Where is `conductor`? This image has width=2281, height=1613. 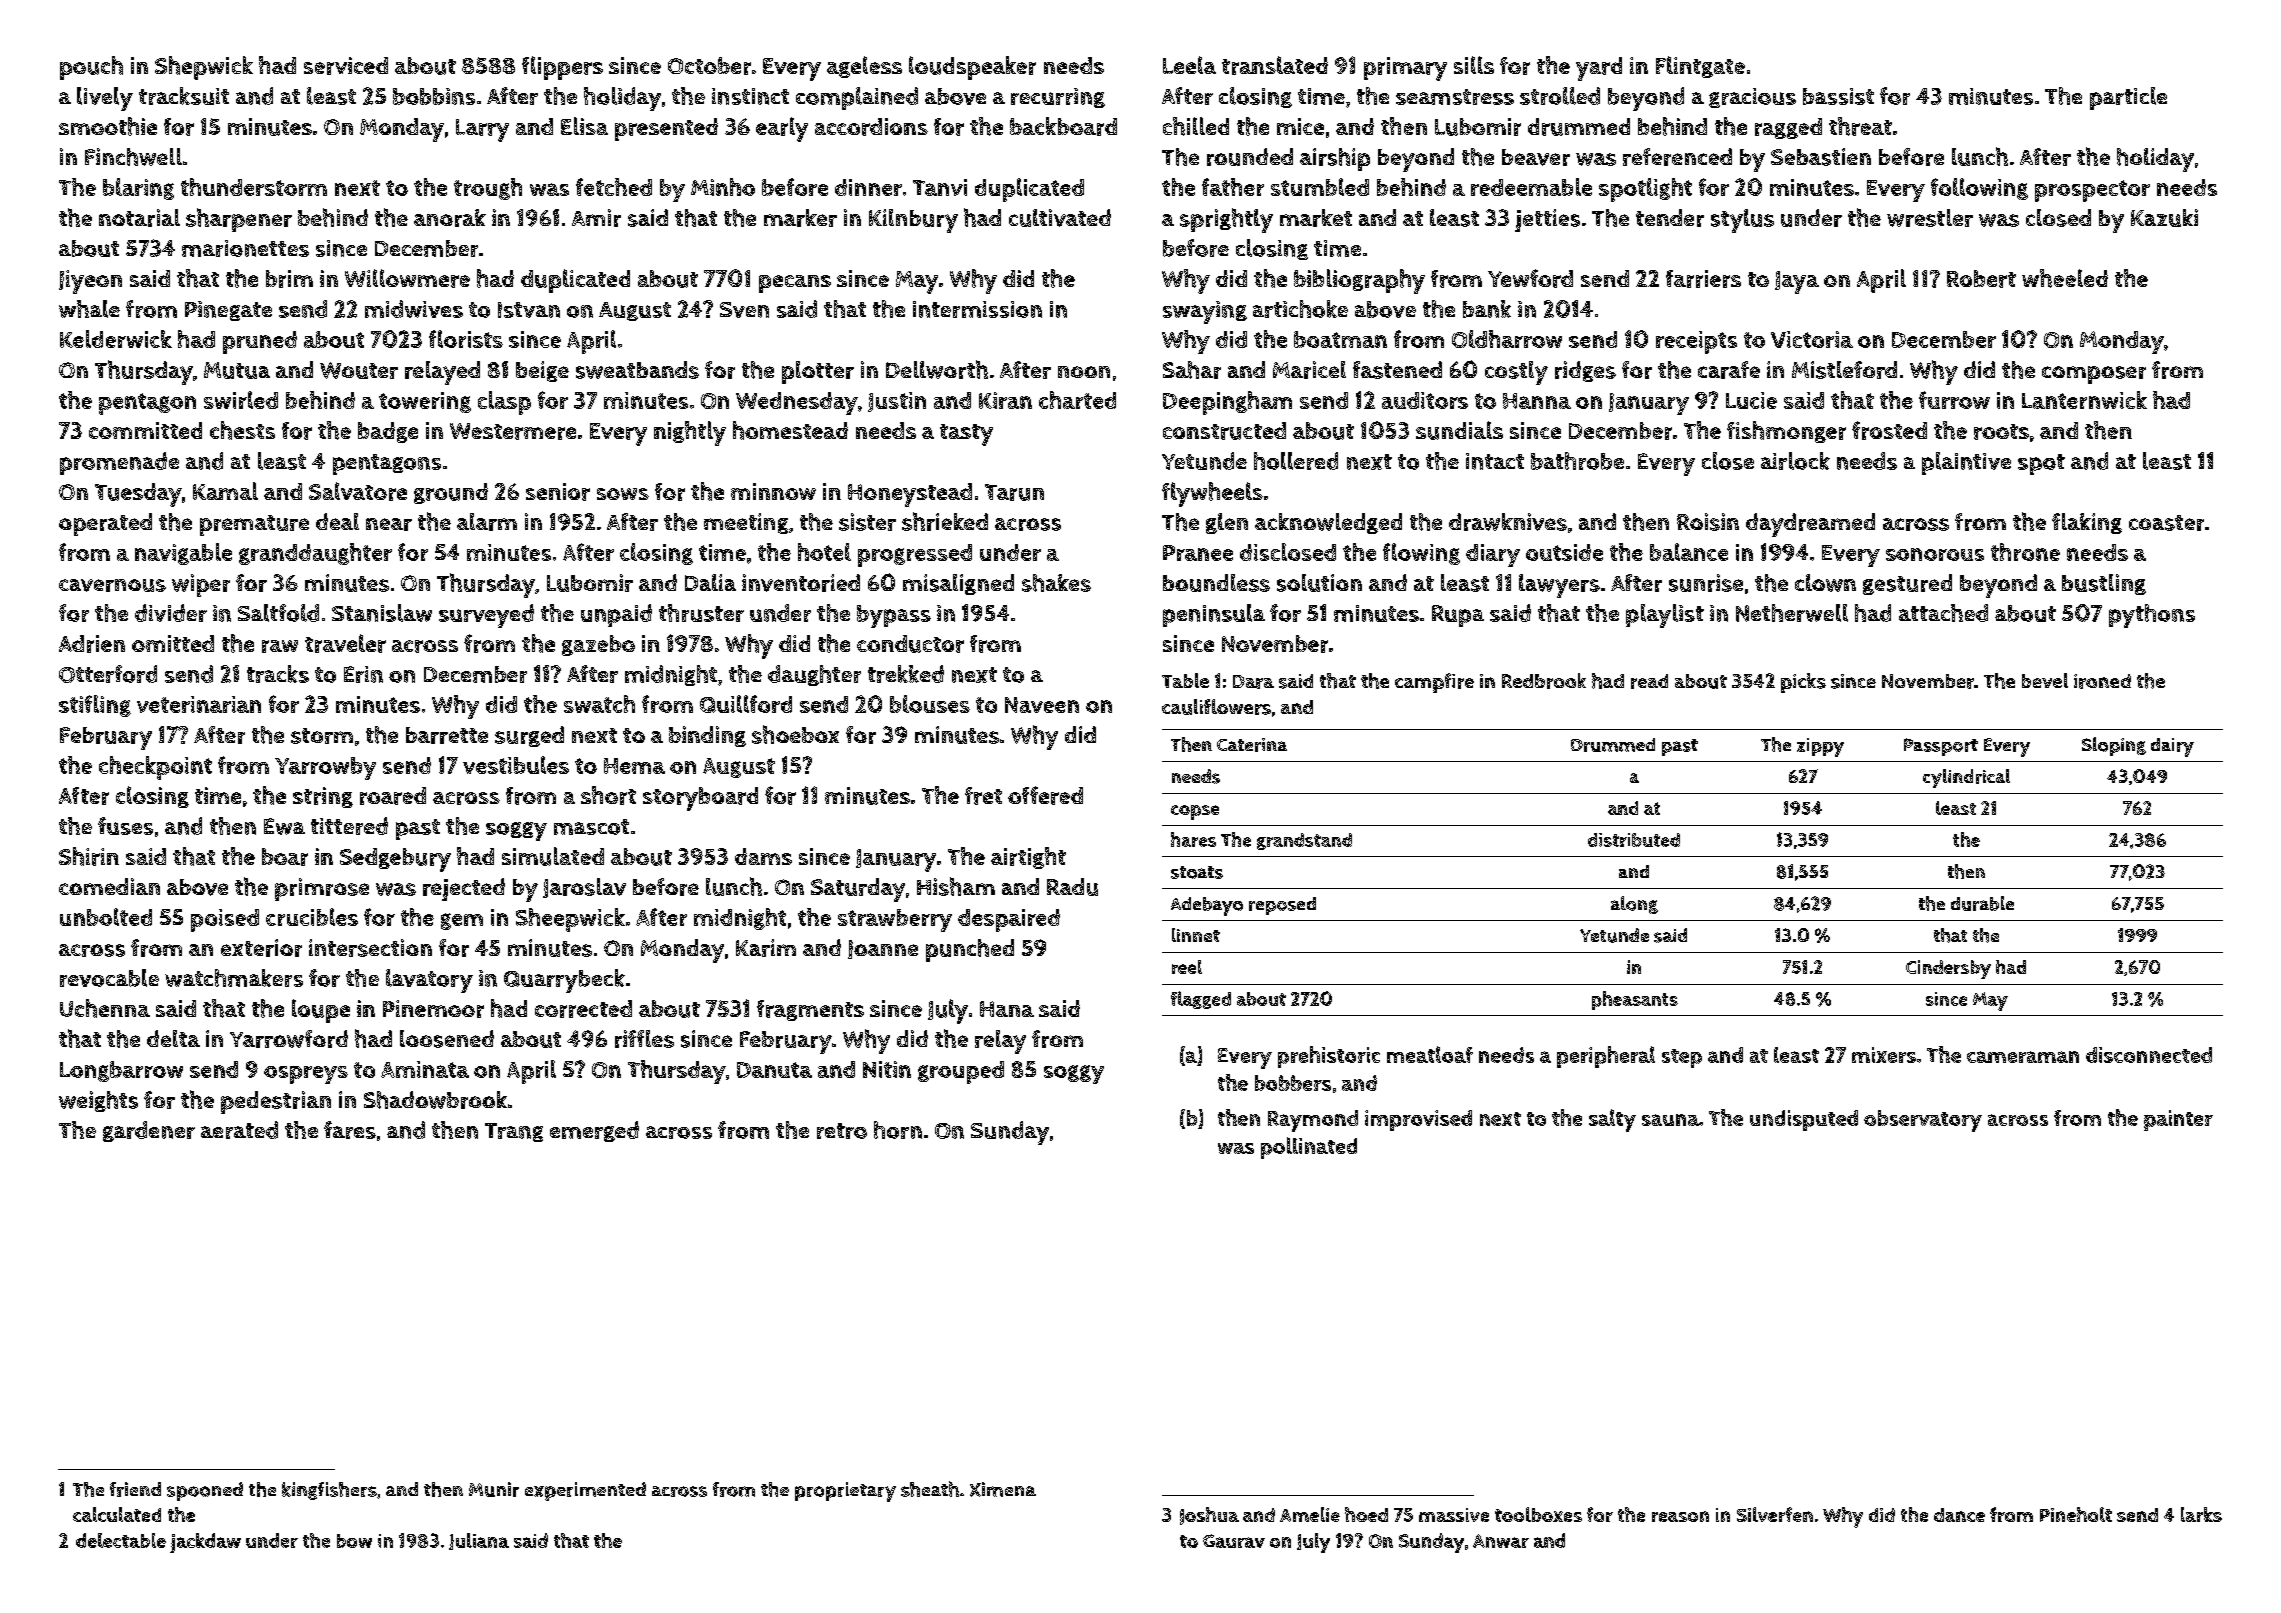 conductor is located at coordinates (910, 644).
